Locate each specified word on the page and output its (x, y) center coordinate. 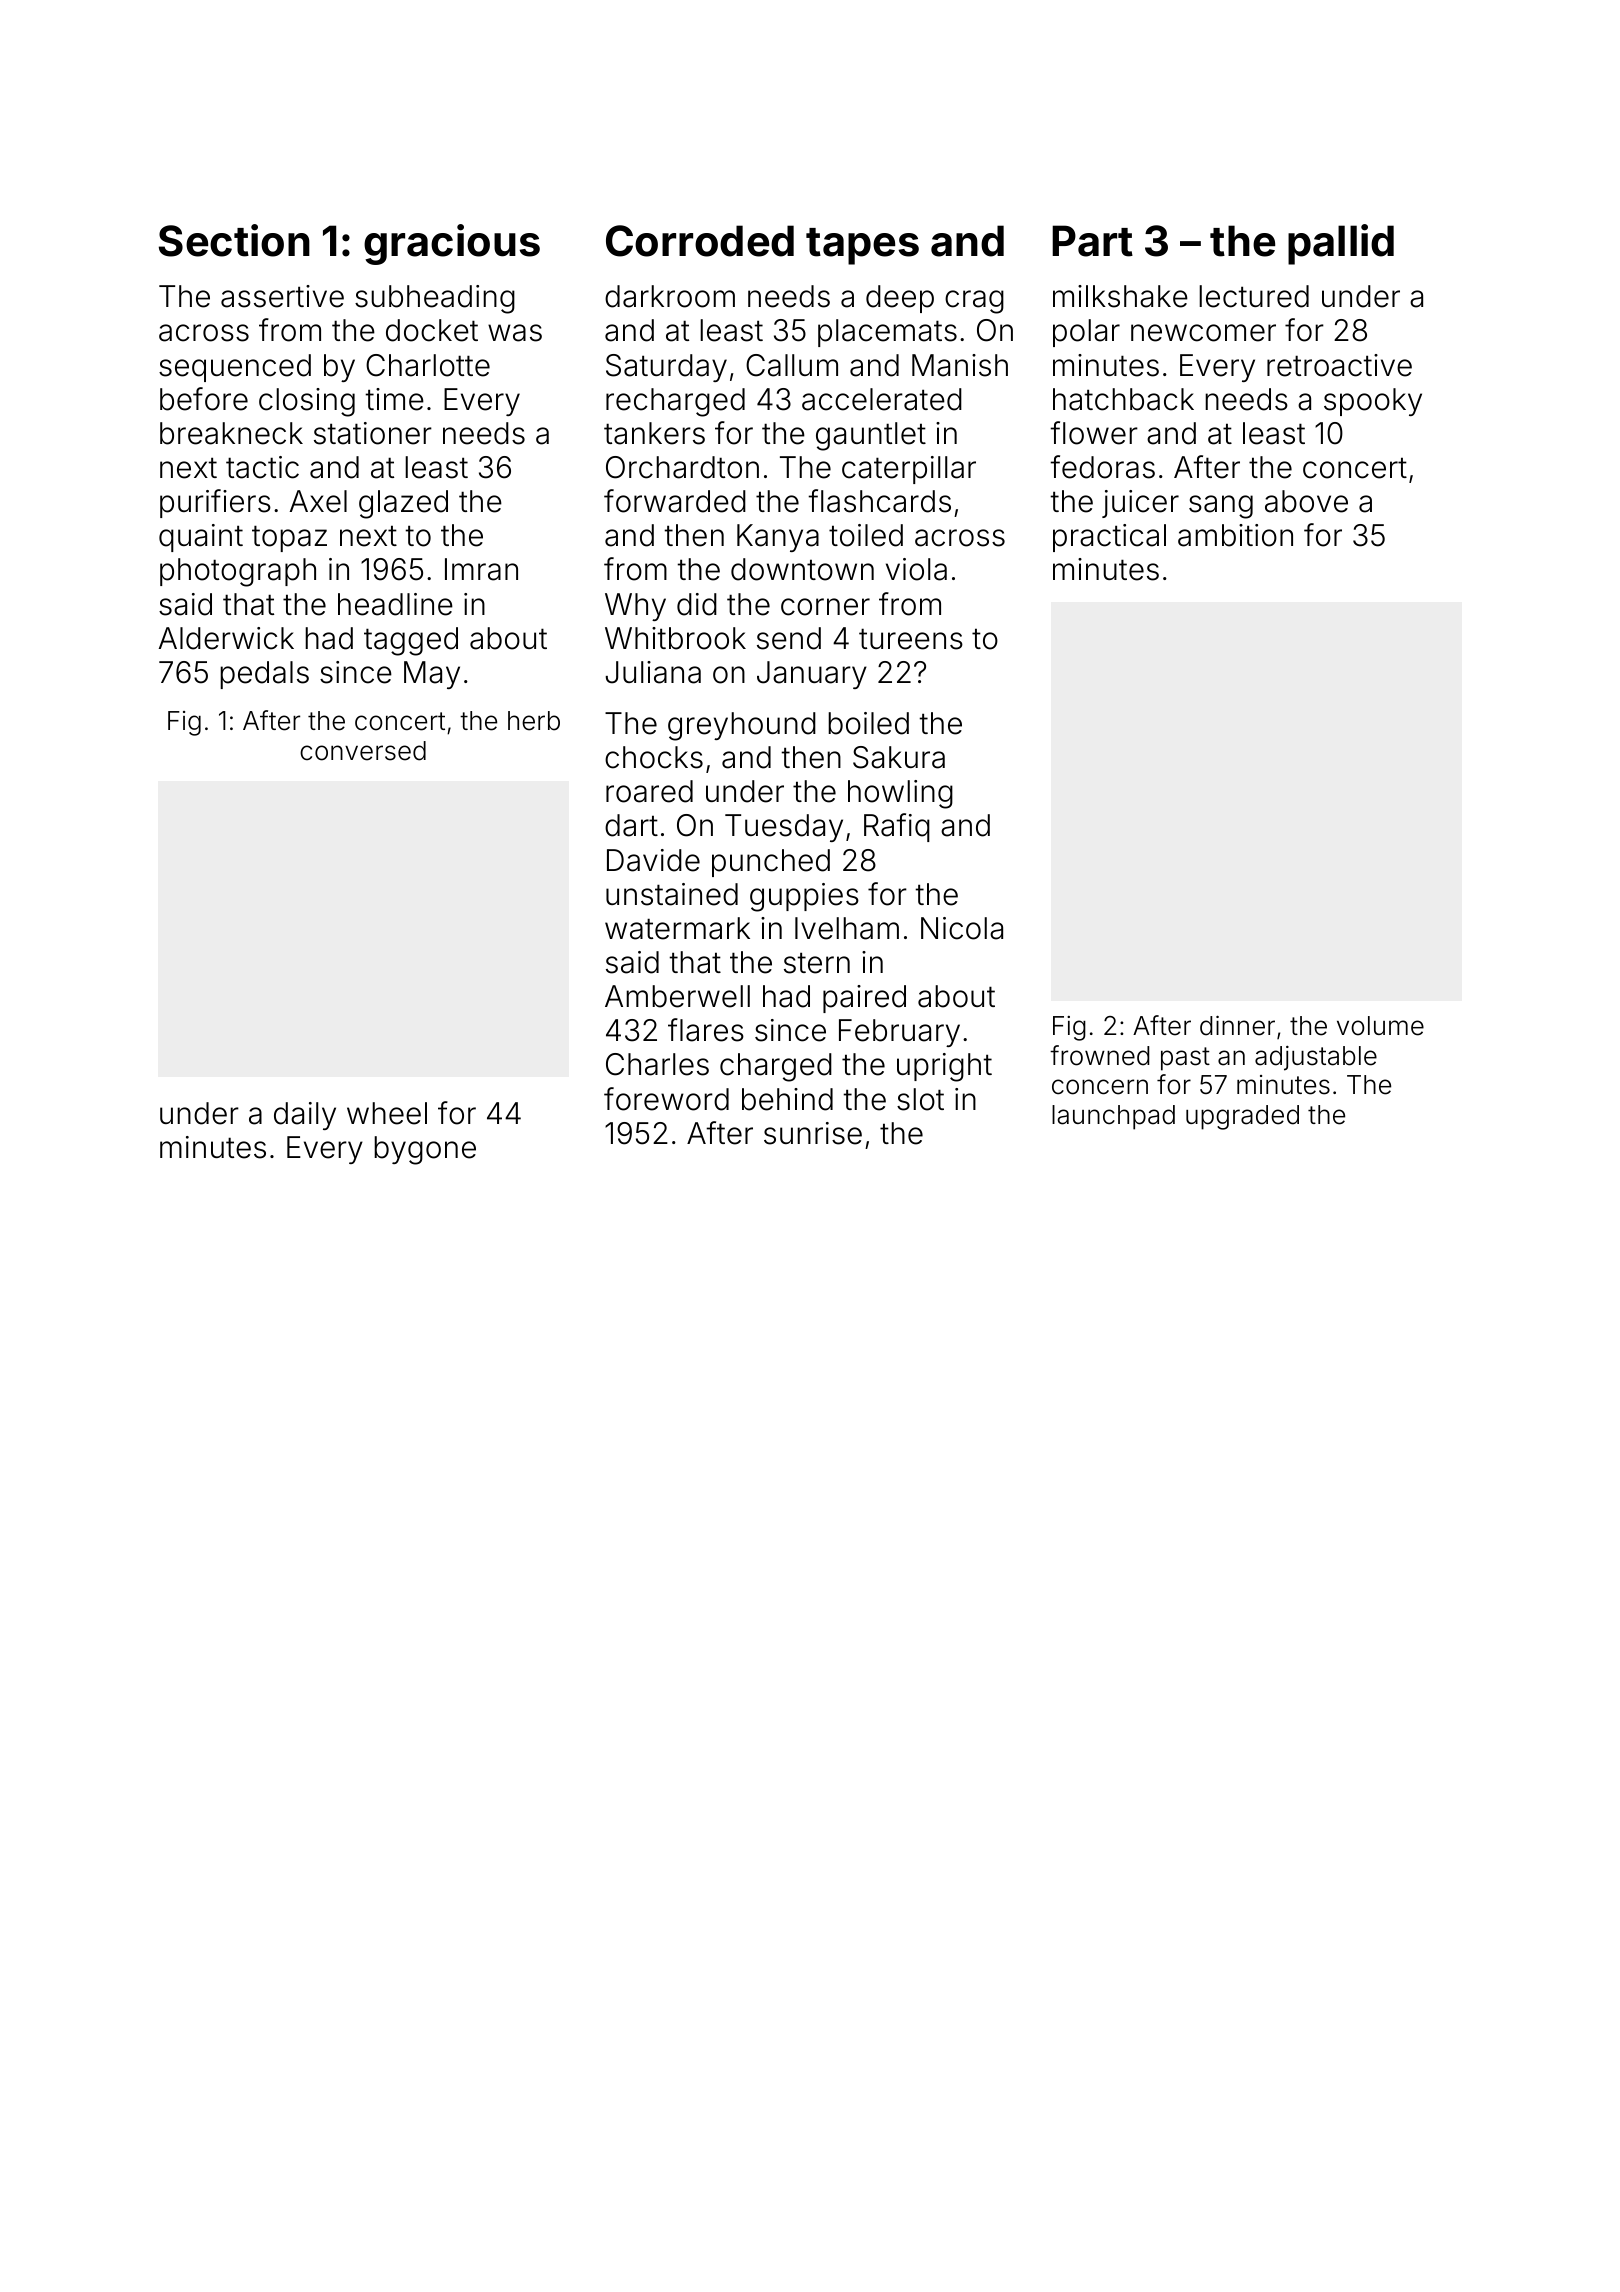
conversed (363, 751)
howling (900, 794)
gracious (452, 244)
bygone (425, 1150)
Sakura (899, 757)
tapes (862, 246)
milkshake (1120, 296)
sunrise (813, 1133)
